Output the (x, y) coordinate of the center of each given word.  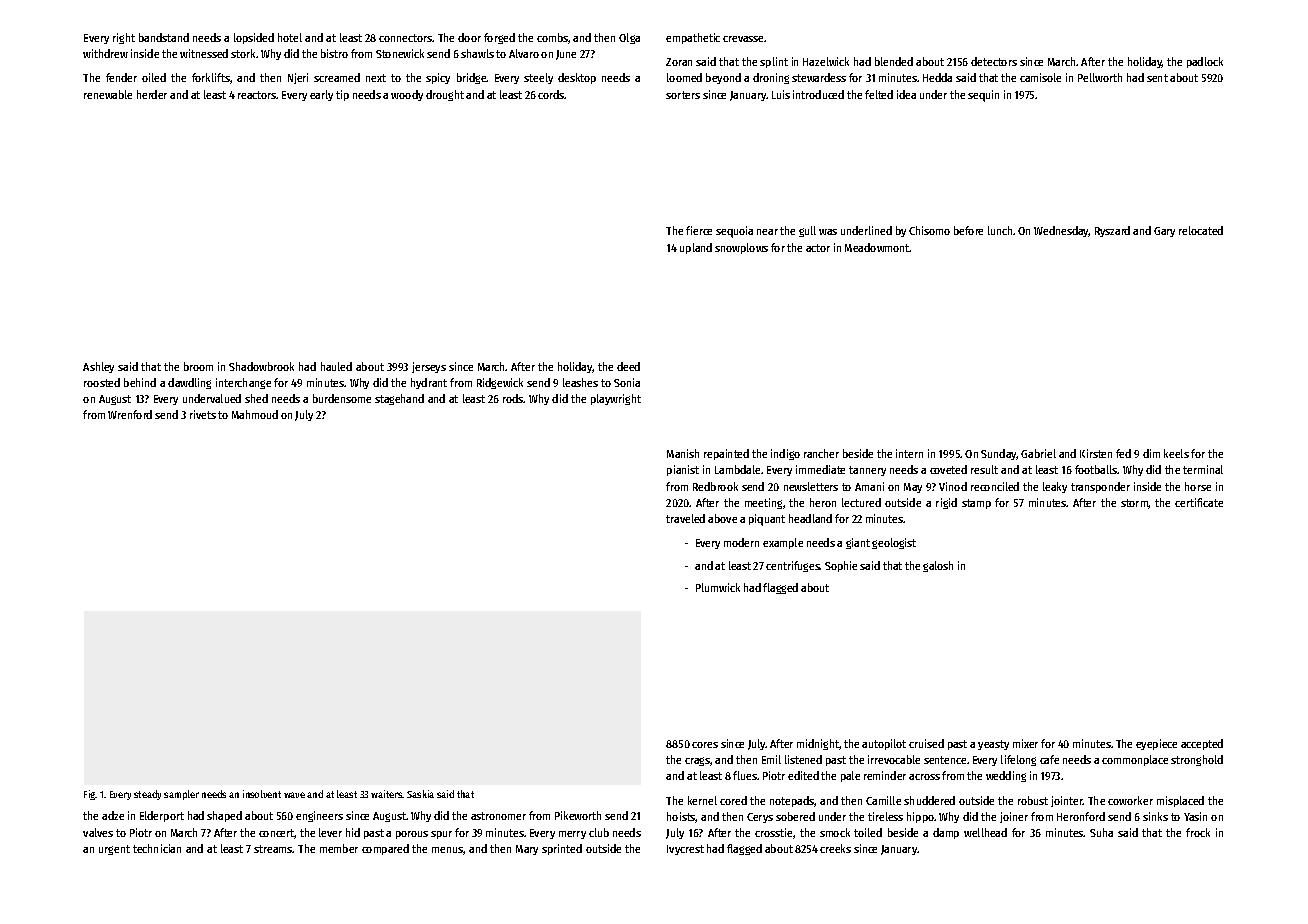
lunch (1000, 230)
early (321, 95)
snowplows (741, 248)
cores (705, 745)
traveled (685, 518)
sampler (181, 795)
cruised (926, 743)
